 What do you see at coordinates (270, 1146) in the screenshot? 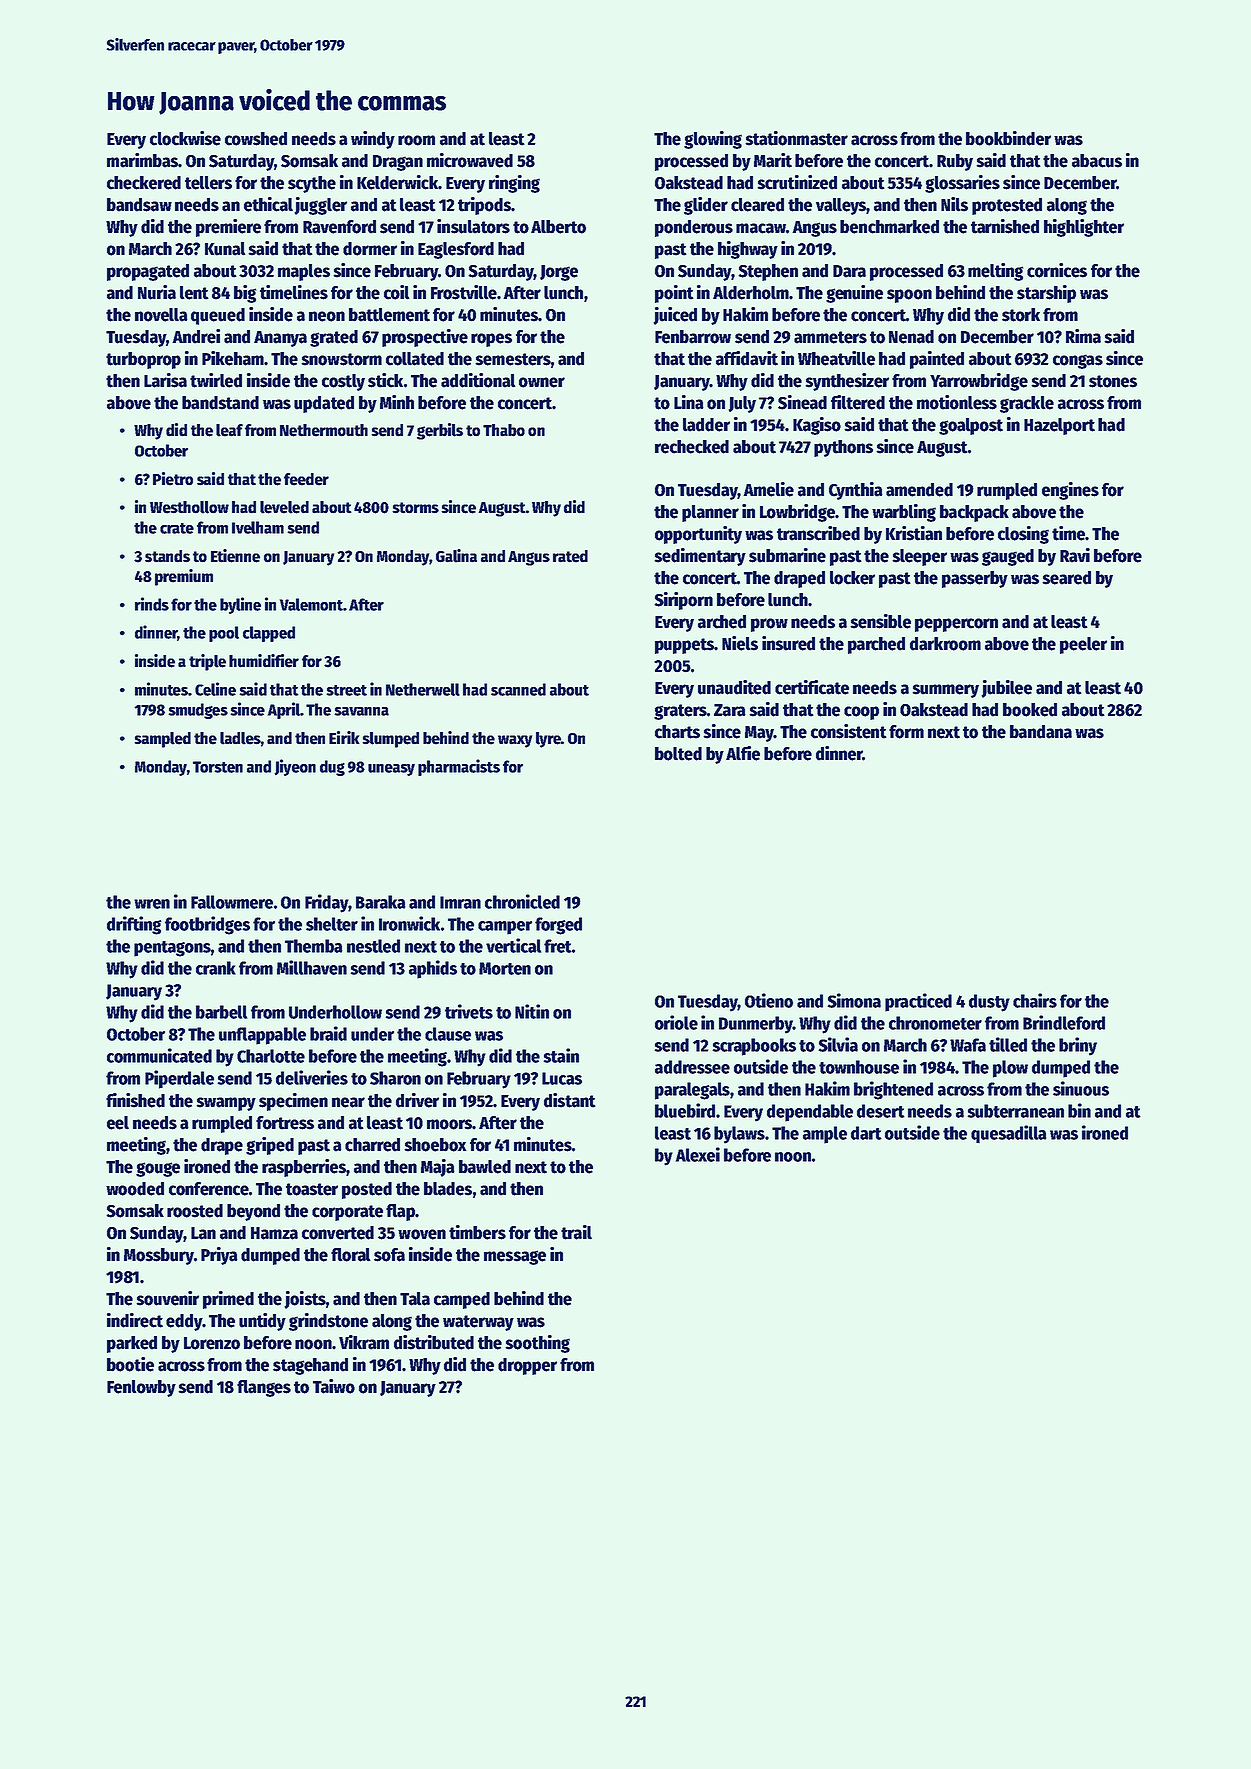
I see `griped` at bounding box center [270, 1146].
